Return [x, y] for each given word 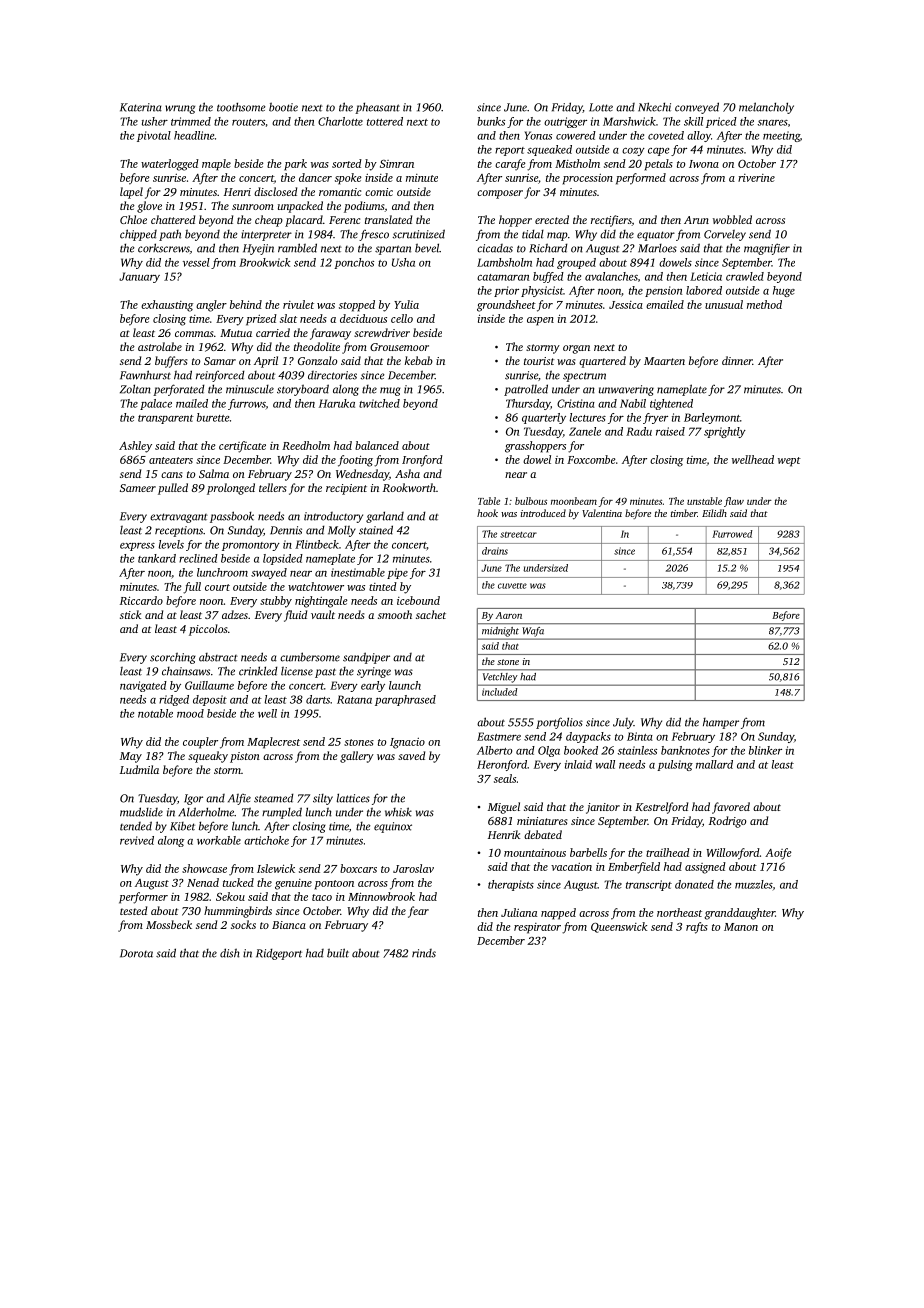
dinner [737, 360]
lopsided [283, 559]
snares [772, 123]
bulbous [531, 501]
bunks [491, 121]
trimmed [191, 121]
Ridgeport [279, 954]
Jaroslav [413, 868]
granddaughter [739, 914]
